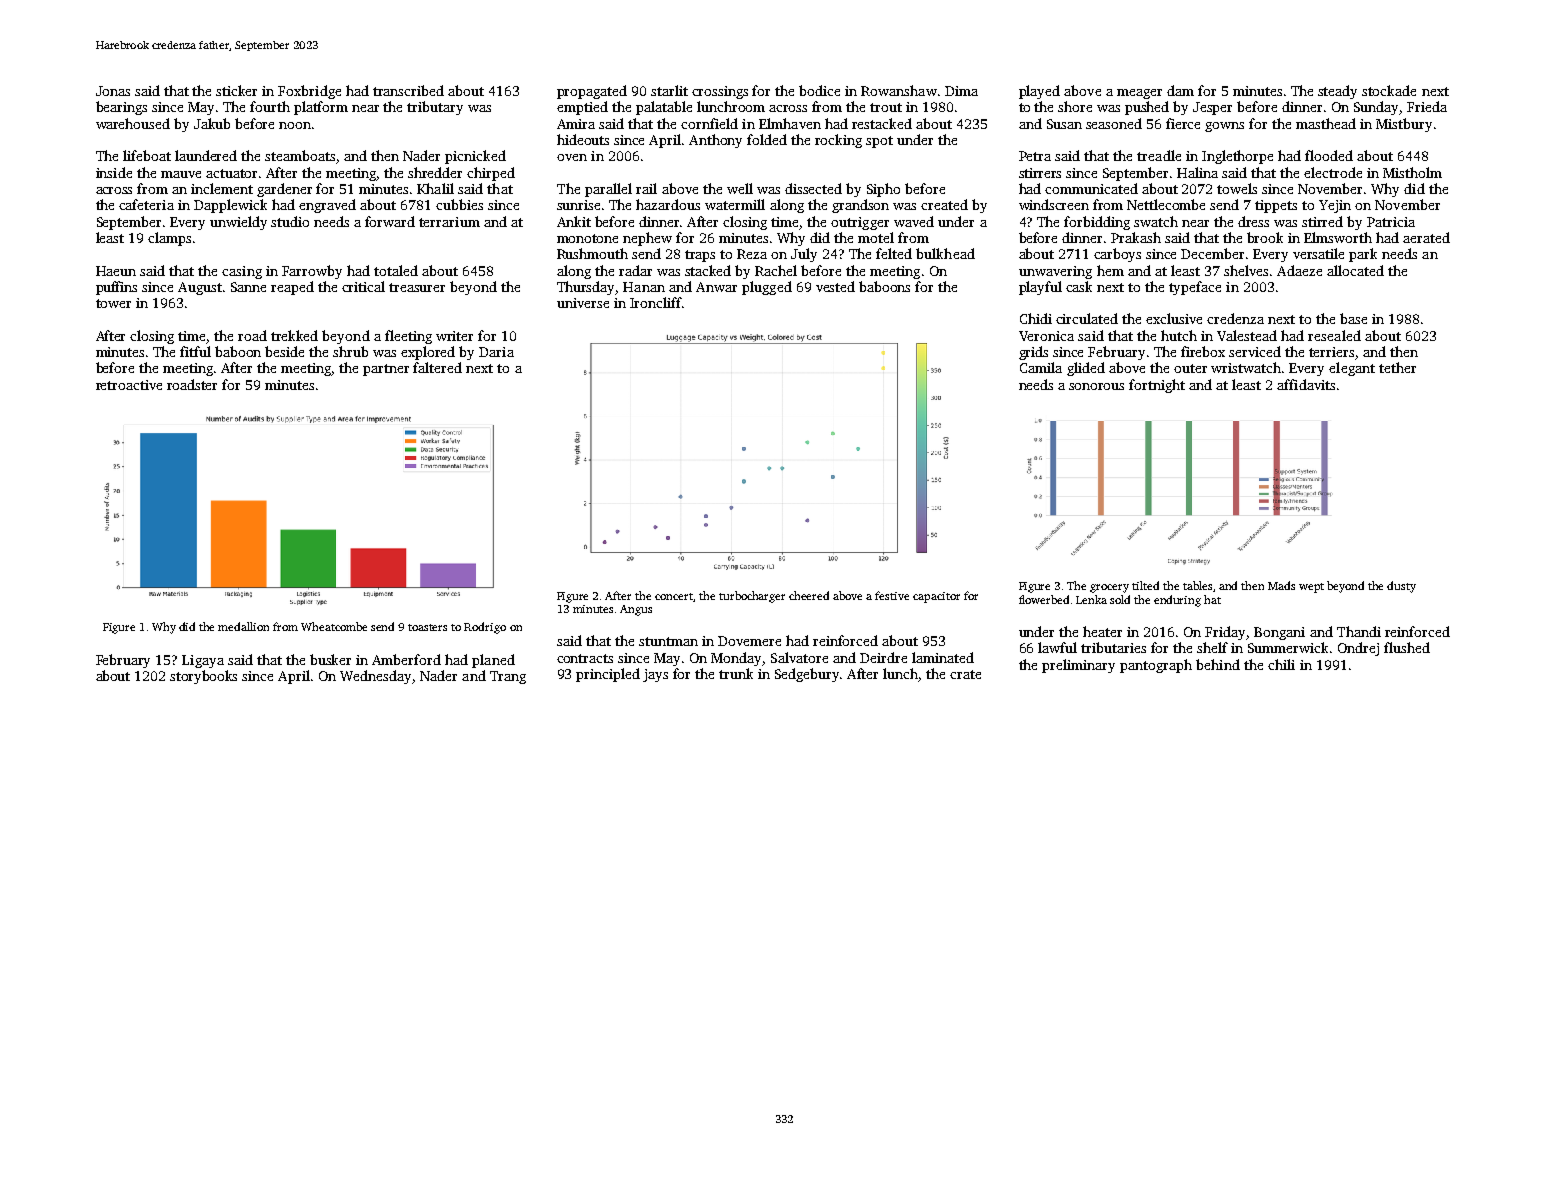 The height and width of the page is (1197, 1549). I want to click on medallion, so click(243, 626).
